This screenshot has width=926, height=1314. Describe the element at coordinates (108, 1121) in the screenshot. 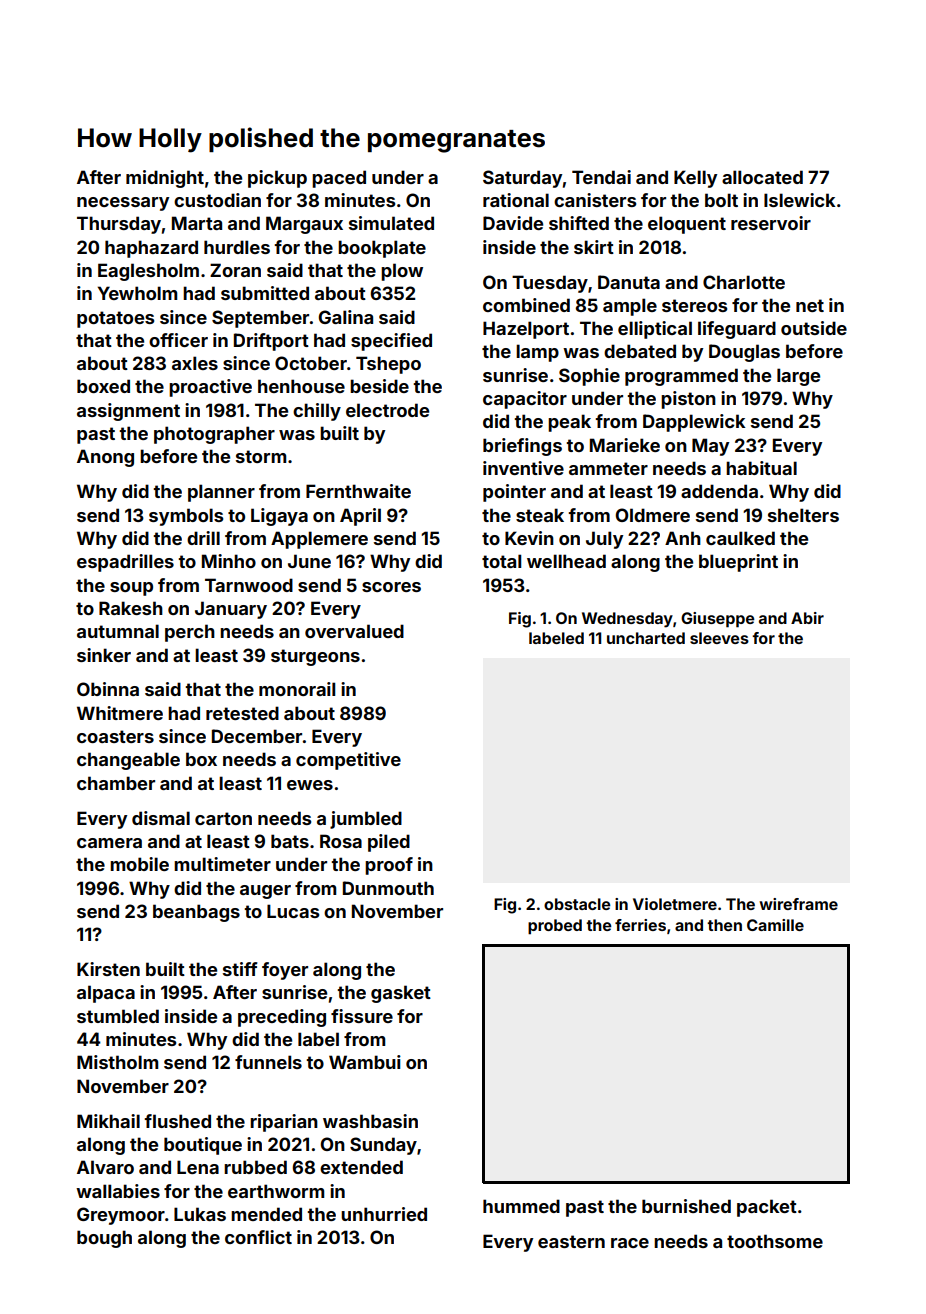

I see `Mikhail` at that location.
